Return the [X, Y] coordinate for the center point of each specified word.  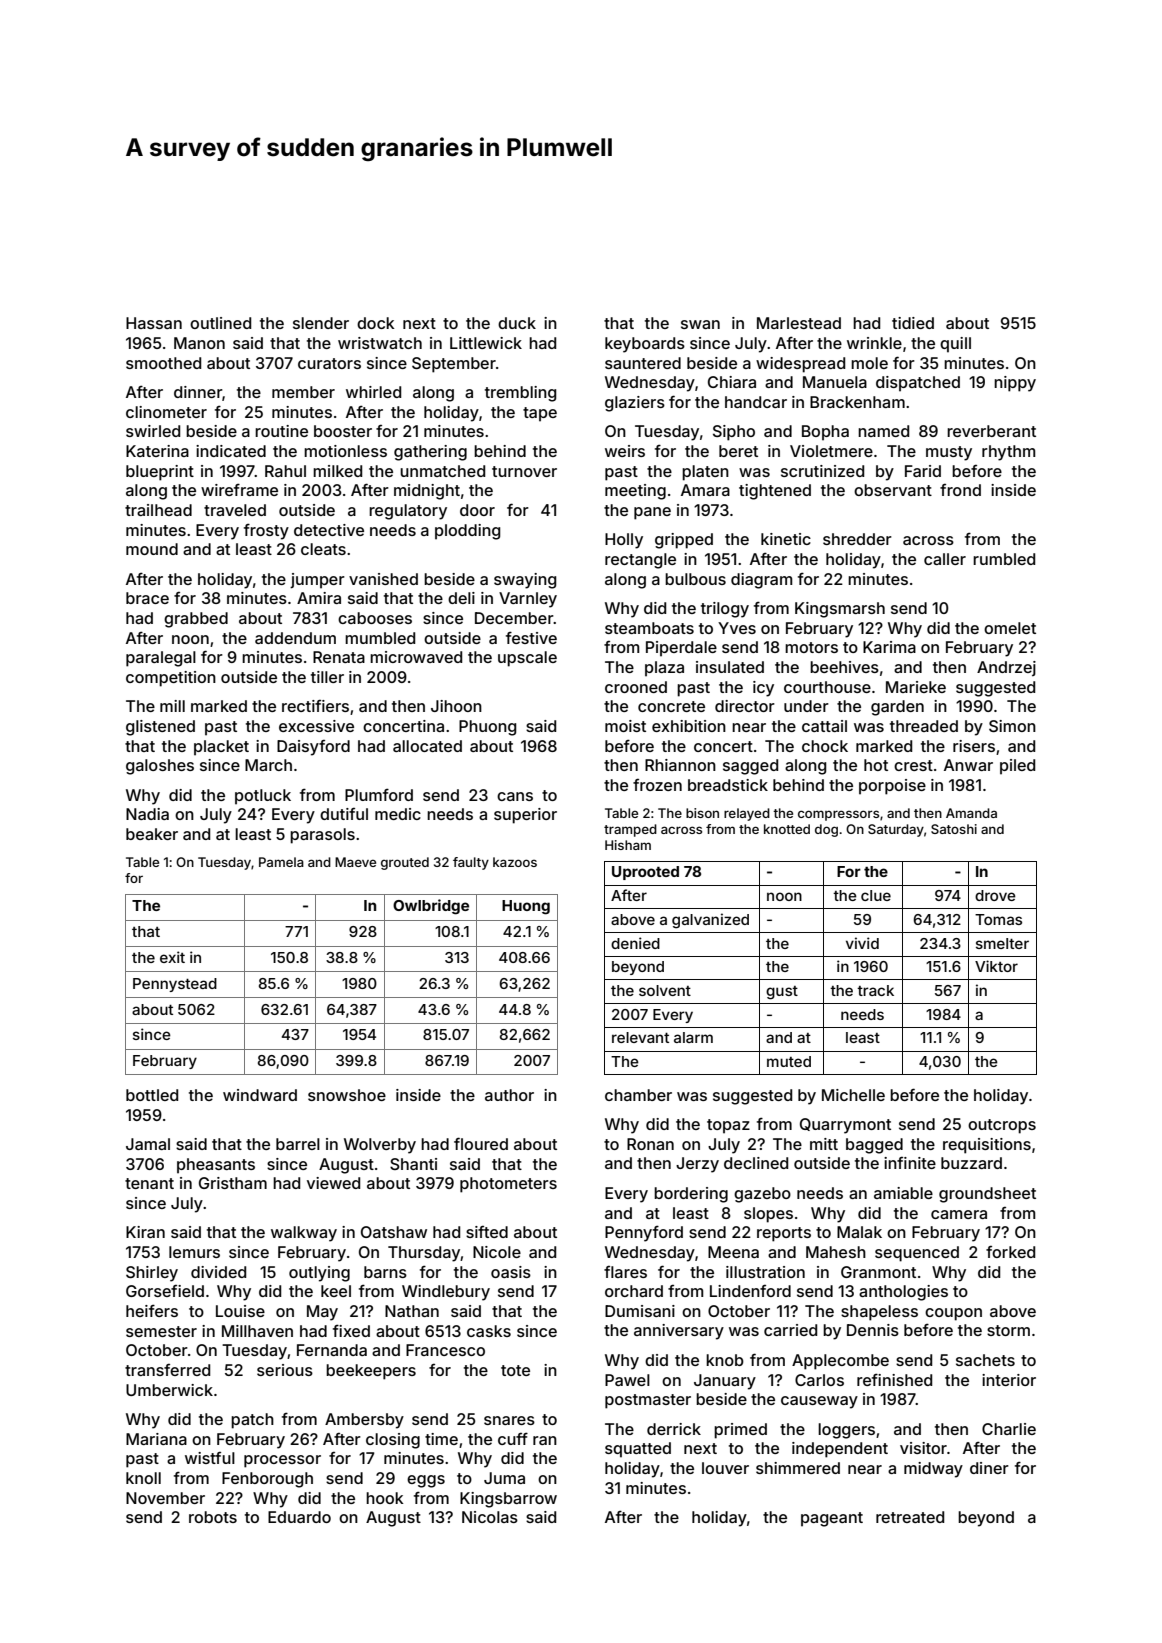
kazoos [515, 862]
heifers [152, 1310]
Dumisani [640, 1311]
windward [260, 1095]
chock [825, 746]
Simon [1012, 726]
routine [281, 431]
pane [652, 513]
